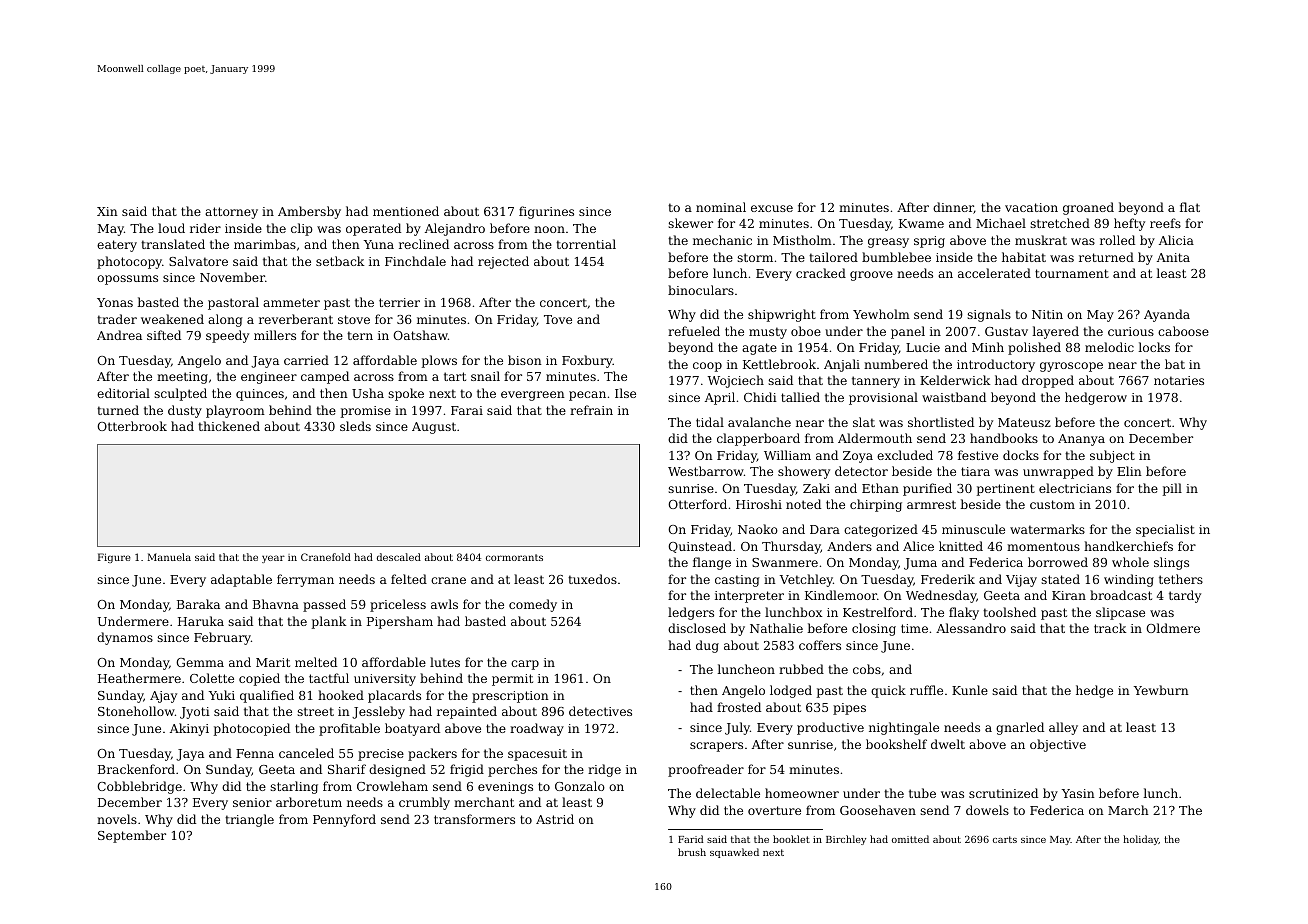 This screenshot has width=1308, height=924. Describe the element at coordinates (1173, 628) in the screenshot. I see `Oldmere` at that location.
